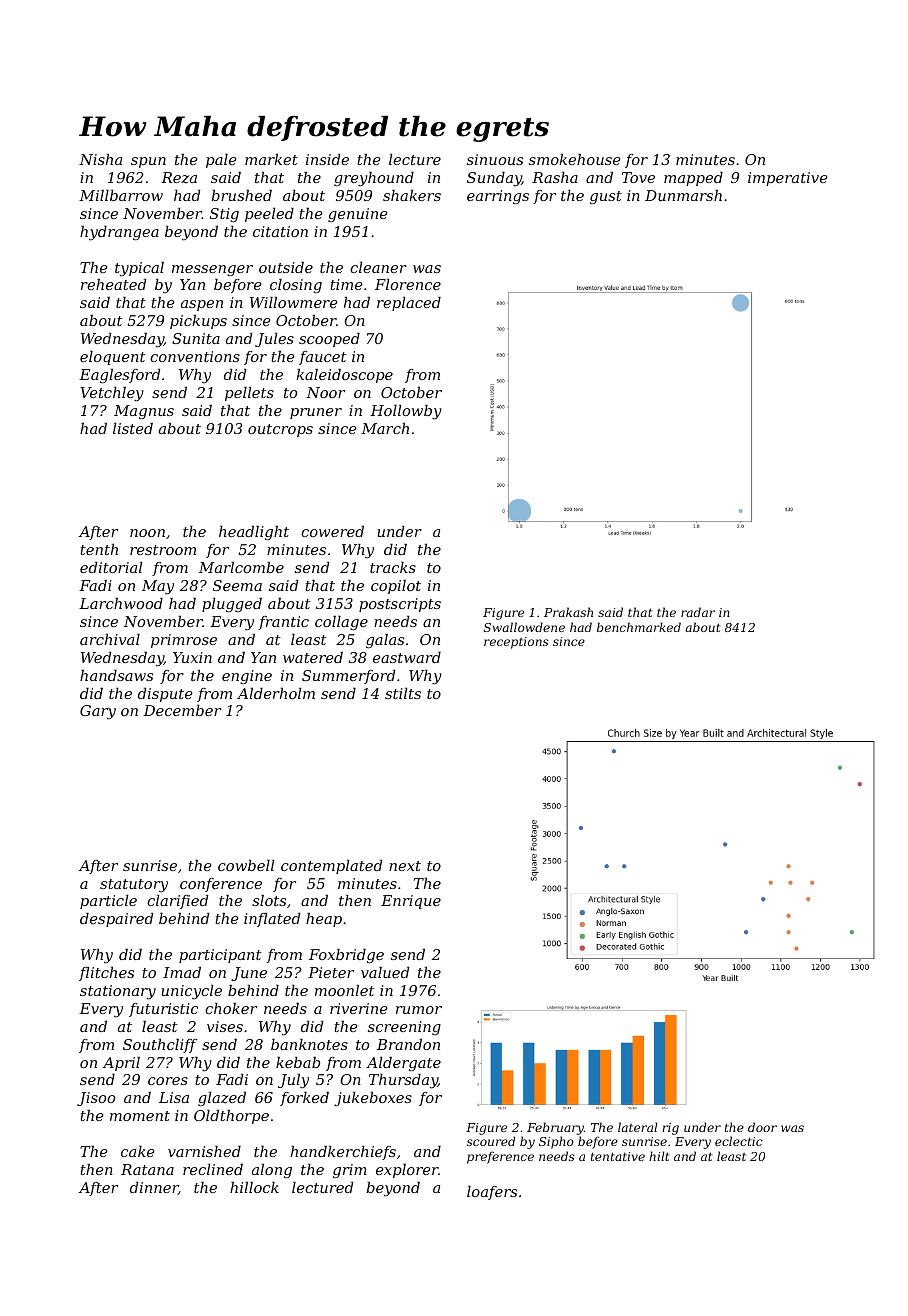 The height and width of the screenshot is (1316, 908). I want to click on Enrique, so click(411, 902).
